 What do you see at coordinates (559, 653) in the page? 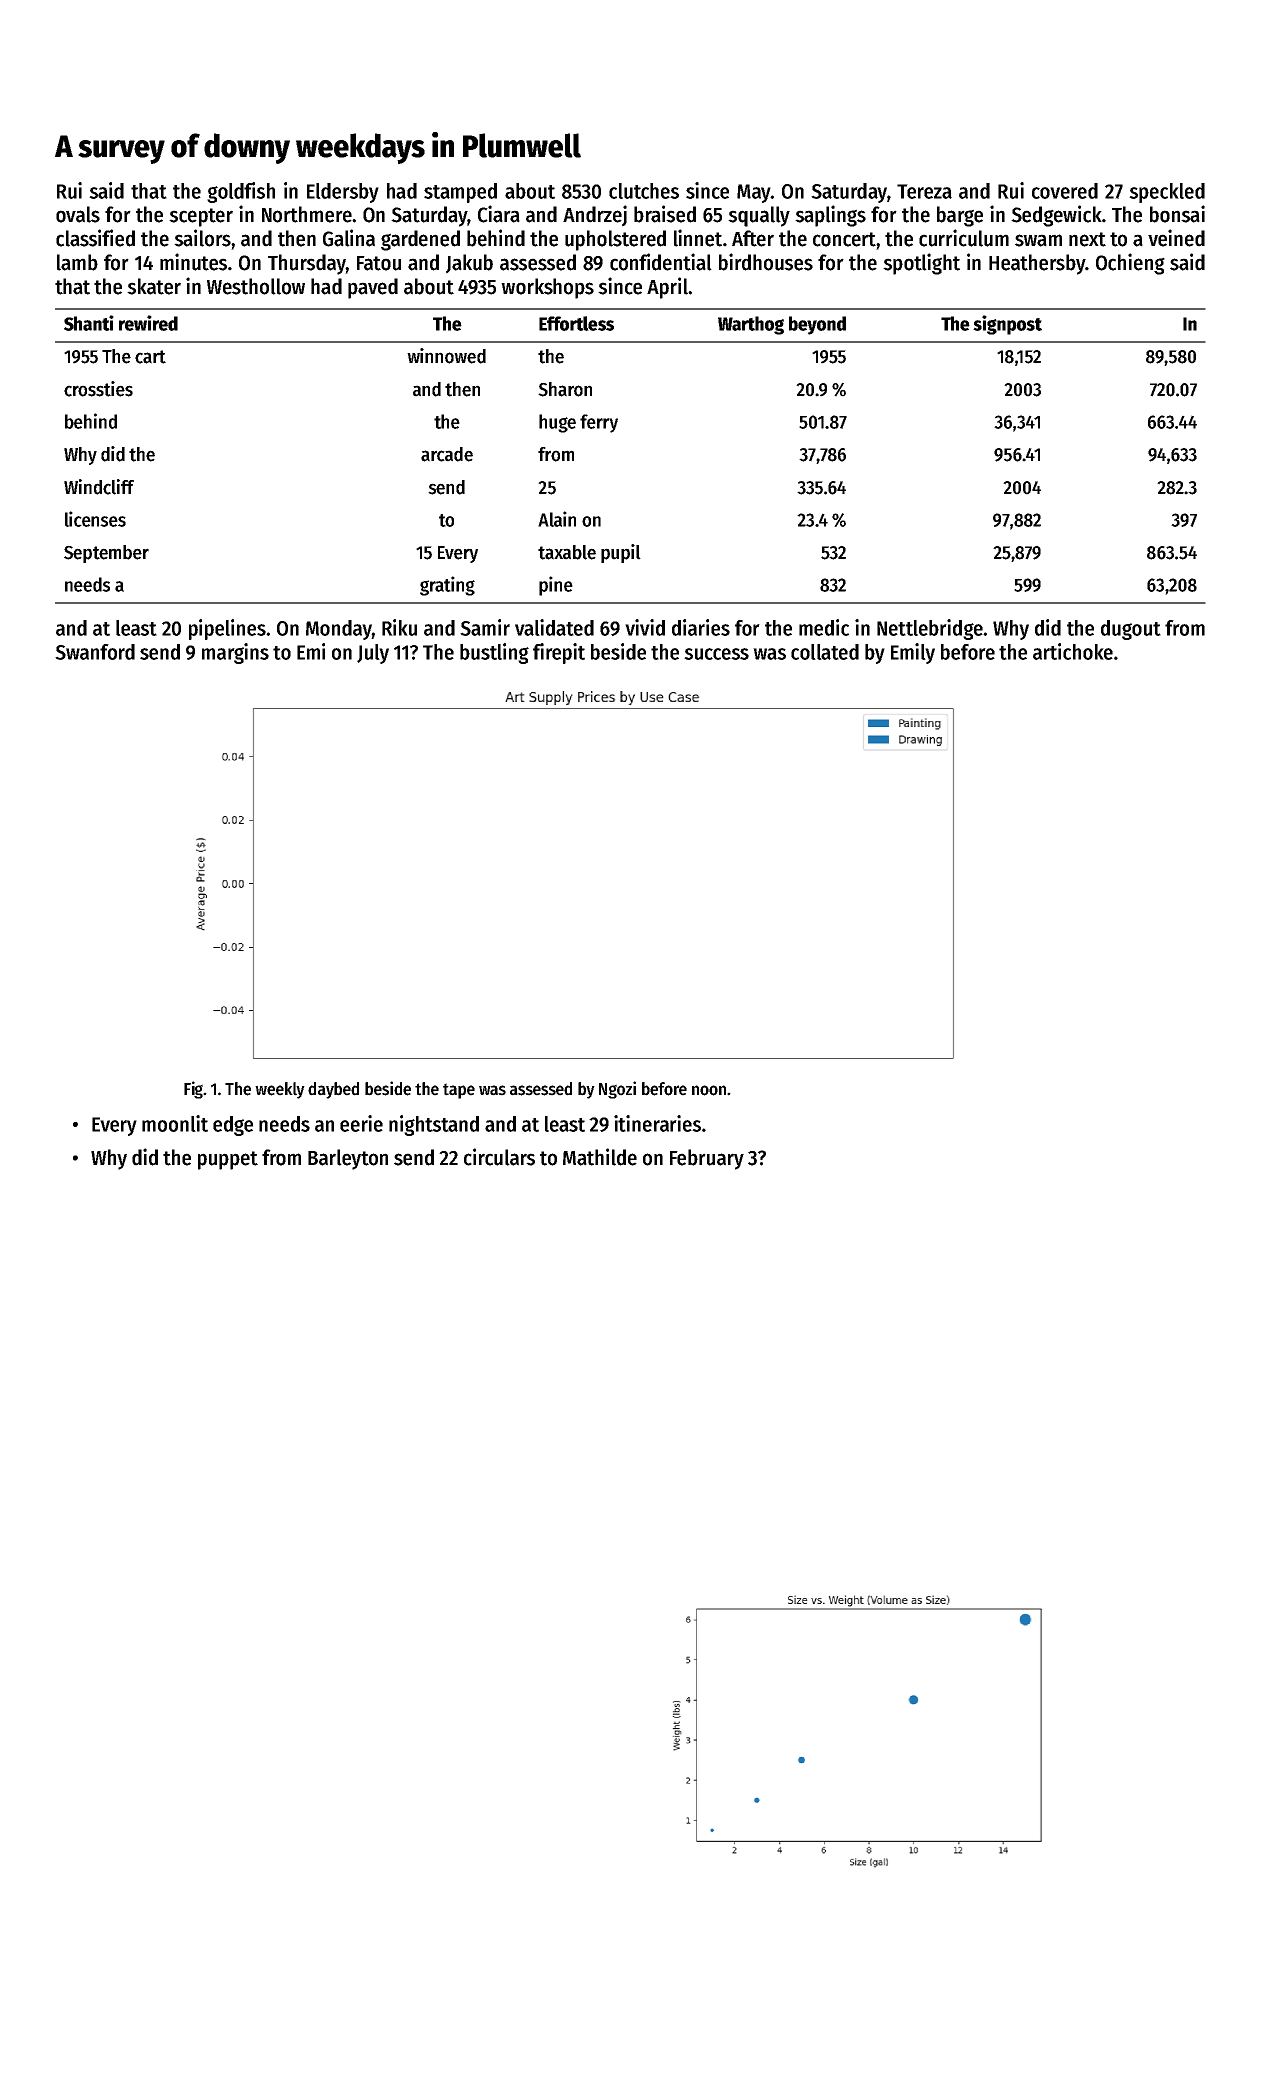
I see `firepit` at bounding box center [559, 653].
